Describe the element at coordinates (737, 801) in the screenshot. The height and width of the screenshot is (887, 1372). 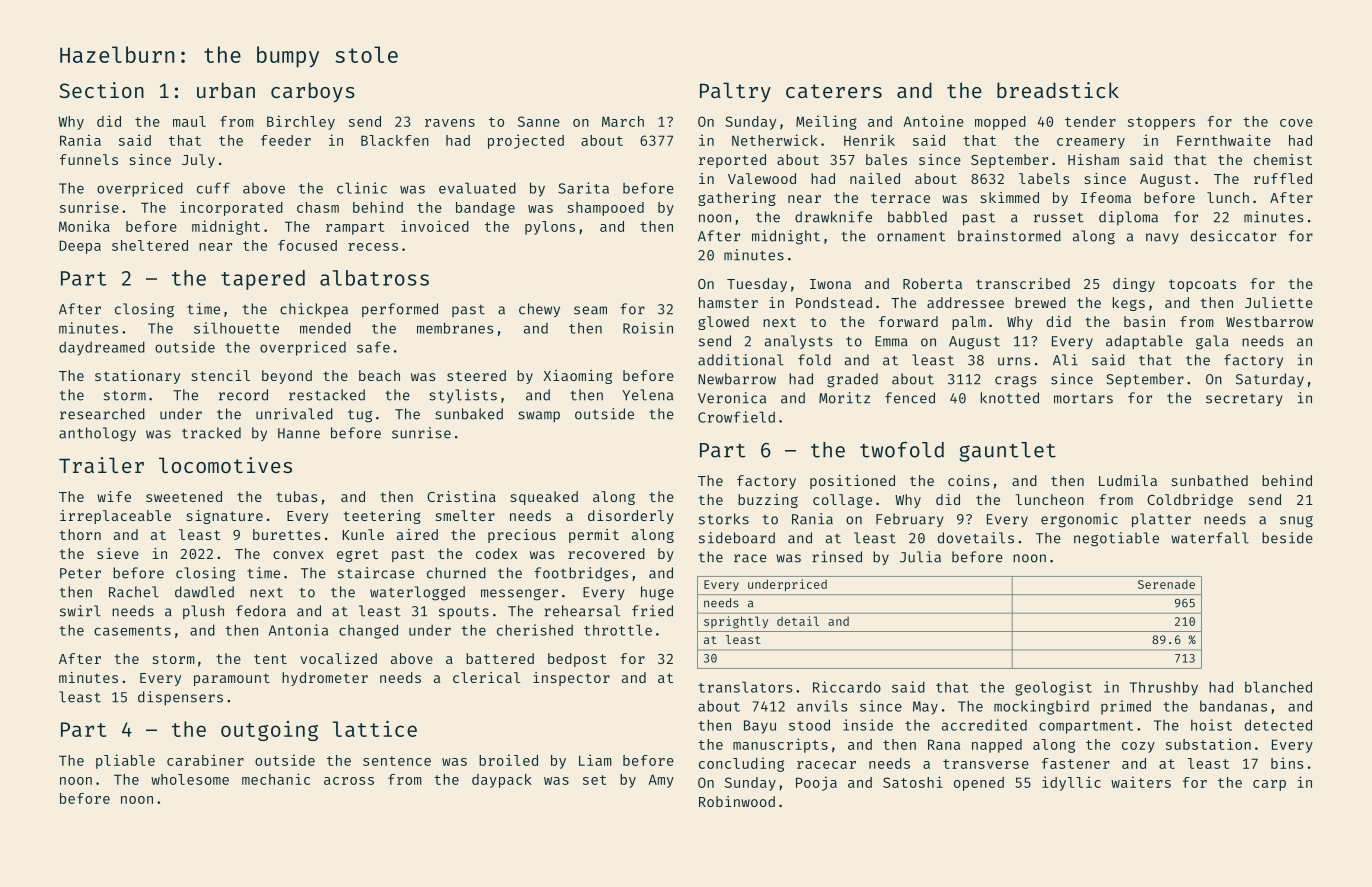
I see `Robinwood` at that location.
